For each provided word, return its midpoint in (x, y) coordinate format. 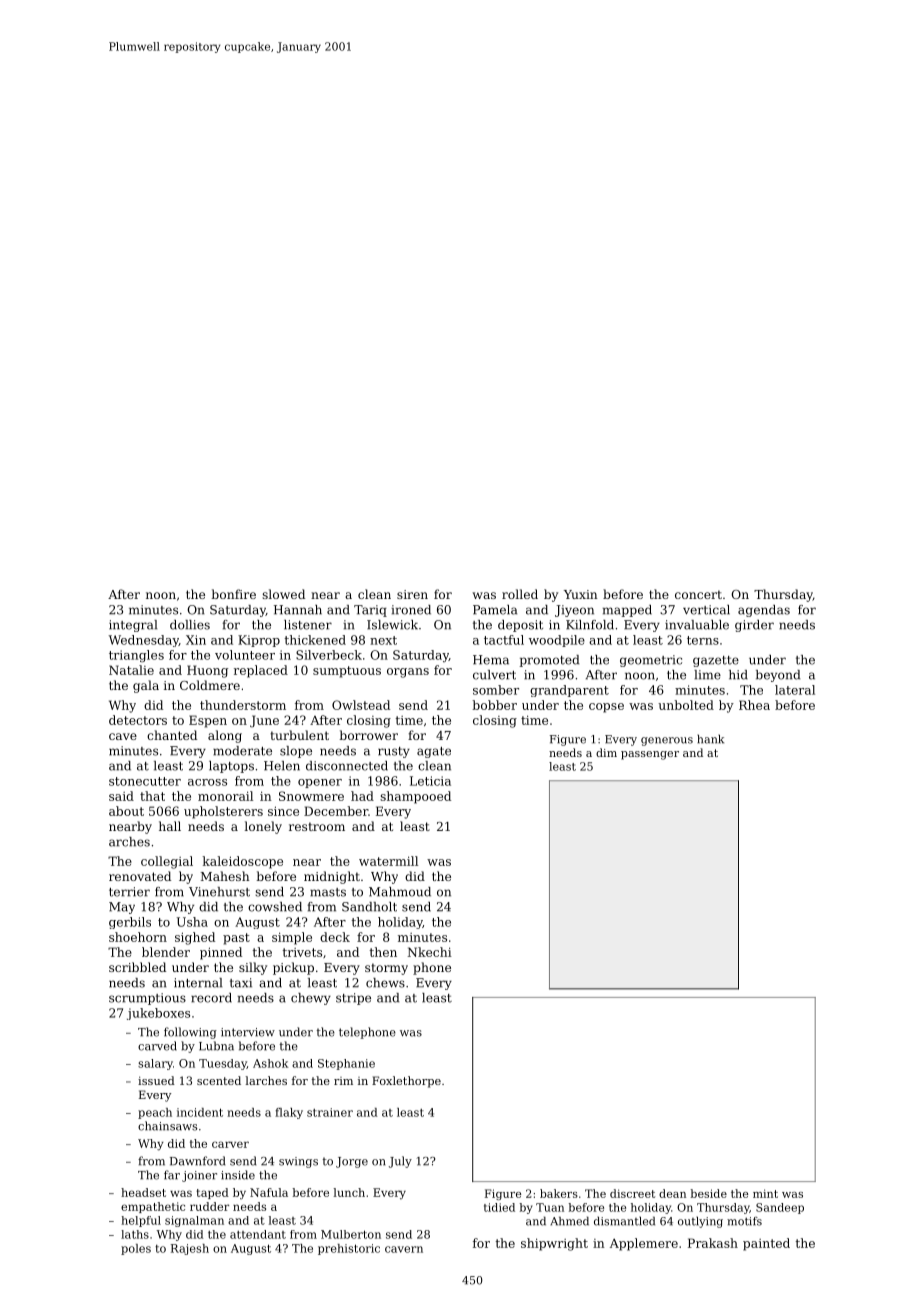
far (172, 1175)
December (336, 811)
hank (710, 739)
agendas (764, 611)
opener (320, 783)
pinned (221, 953)
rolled (520, 594)
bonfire (233, 594)
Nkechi (429, 952)
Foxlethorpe (406, 1082)
